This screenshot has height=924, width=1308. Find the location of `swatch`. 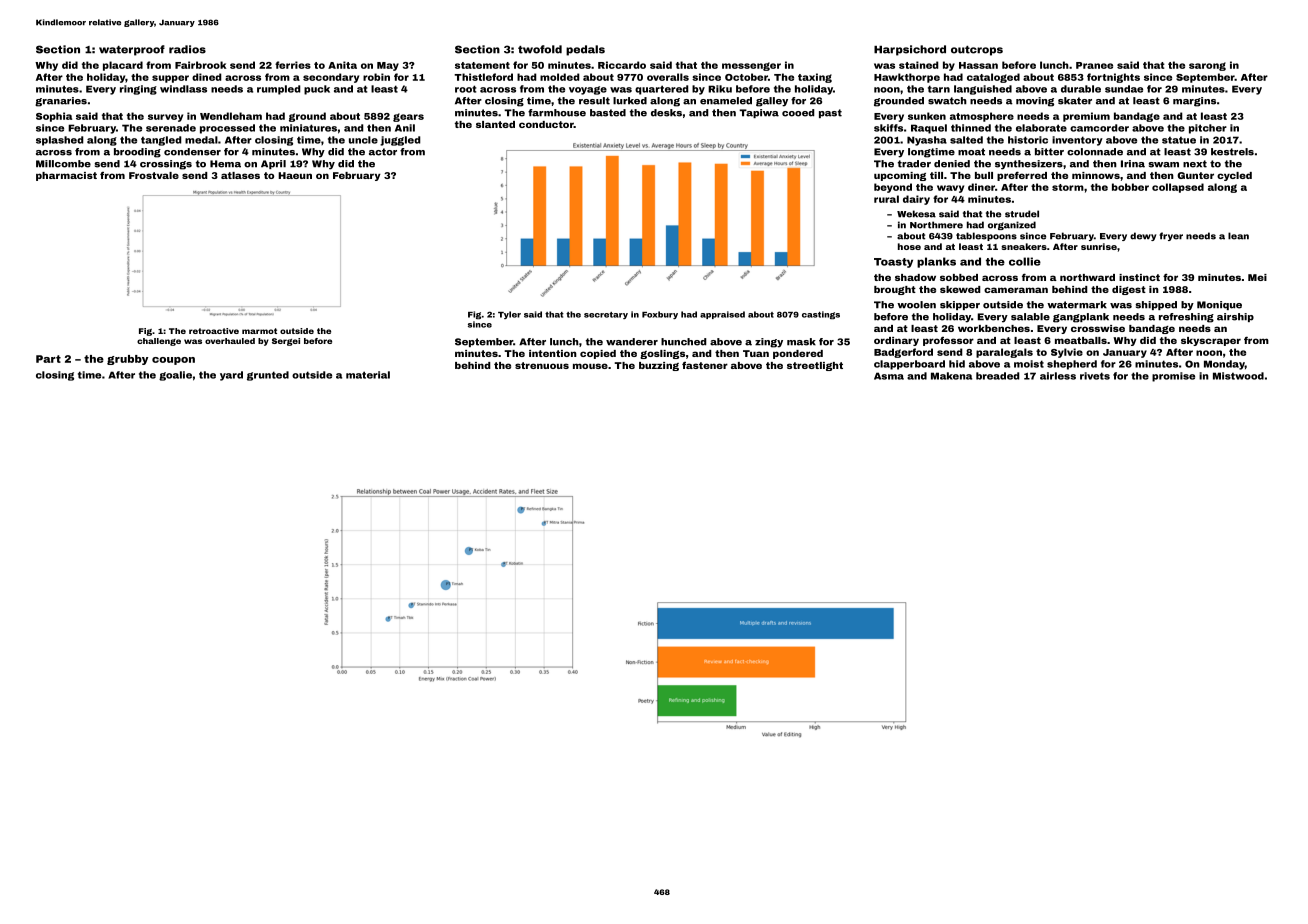

swatch is located at coordinates (947, 101).
